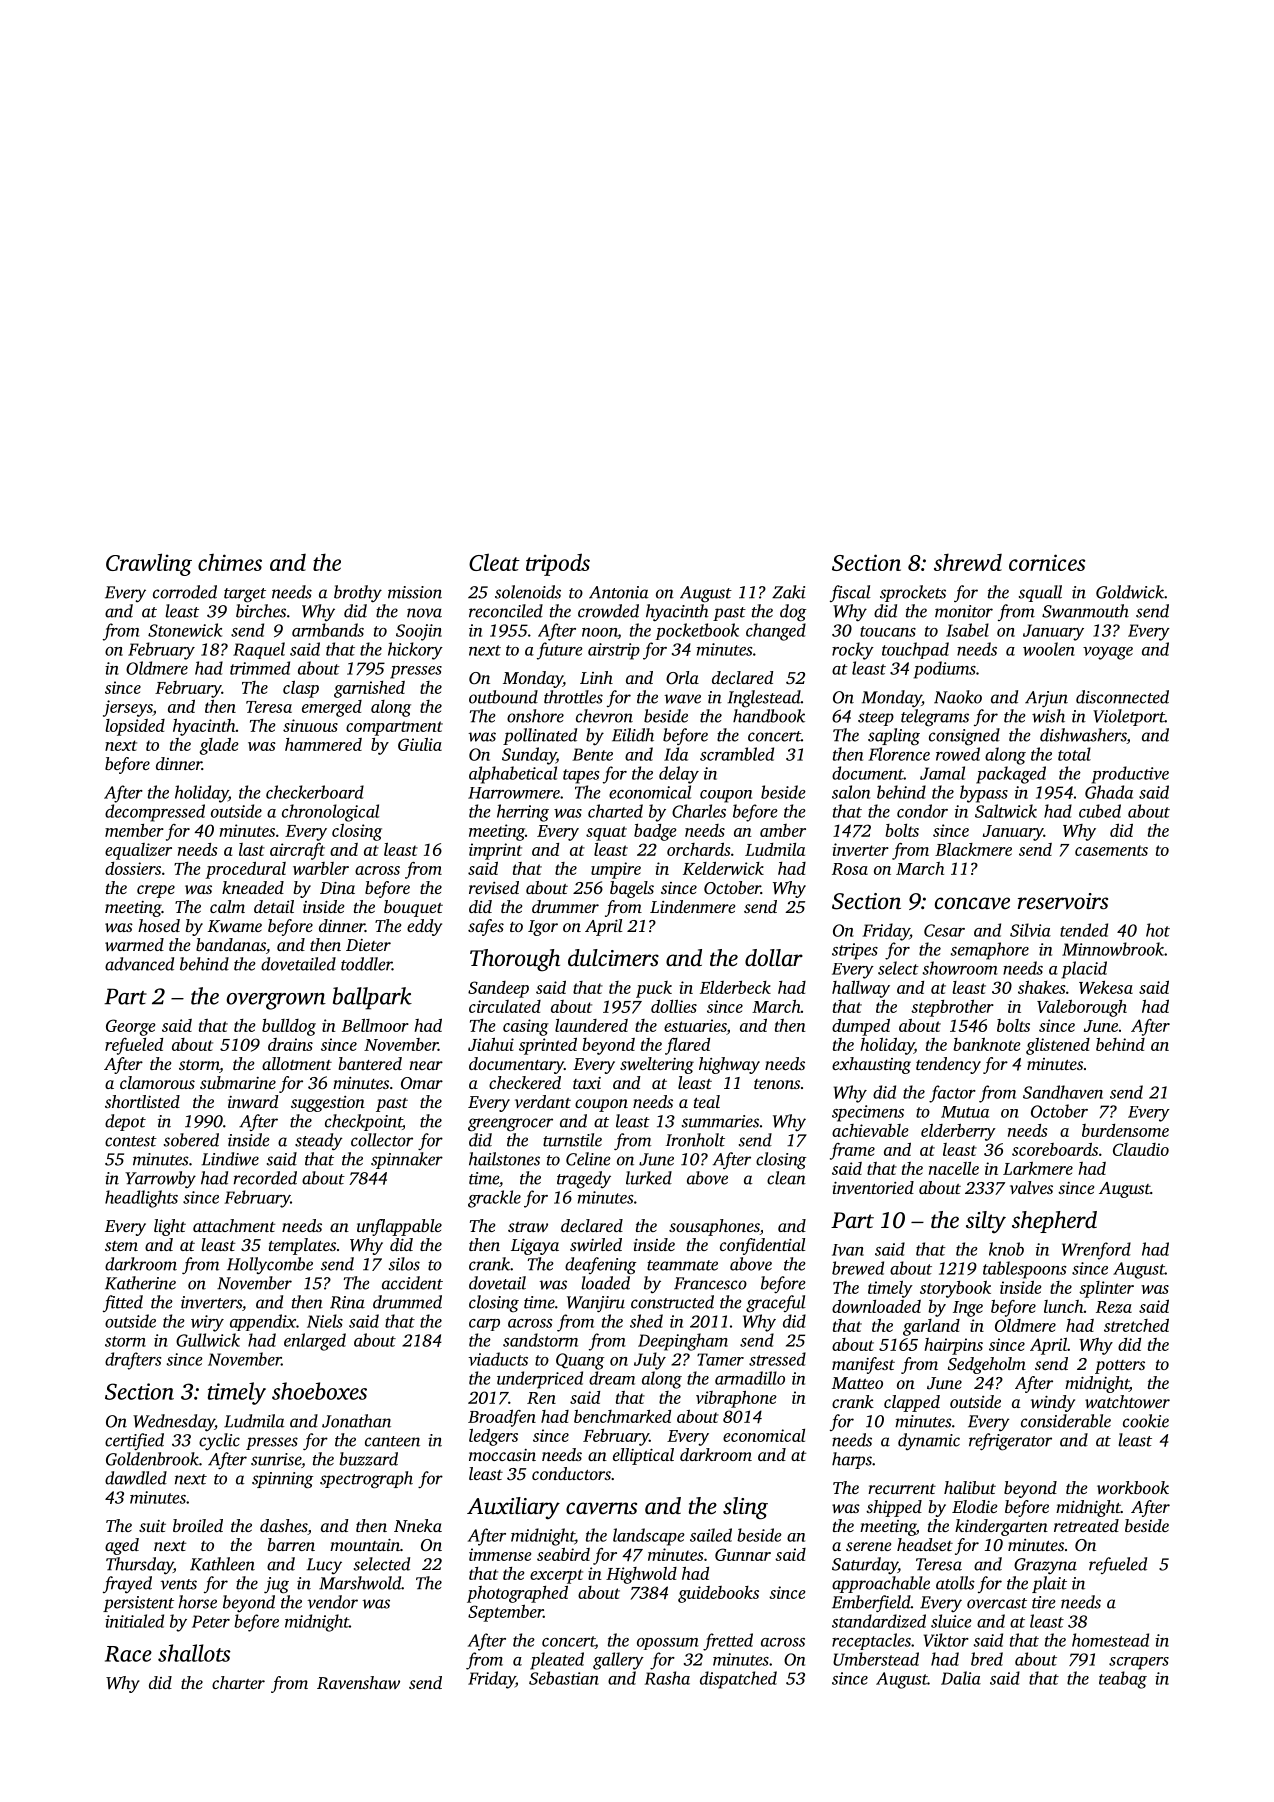  What do you see at coordinates (580, 1361) in the document?
I see `Quang` at bounding box center [580, 1361].
